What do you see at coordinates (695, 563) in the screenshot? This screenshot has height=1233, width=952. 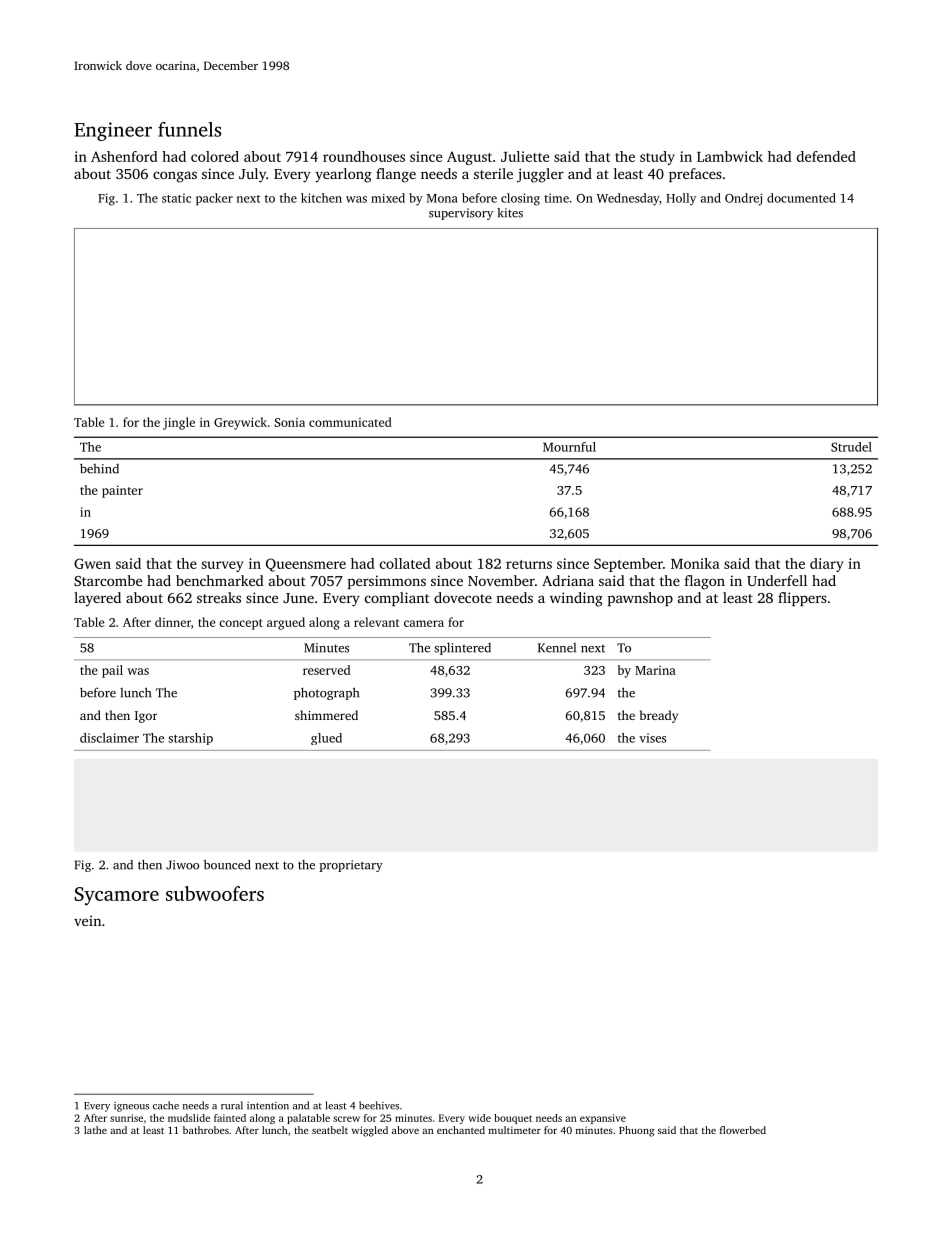 I see `Monika` at bounding box center [695, 563].
